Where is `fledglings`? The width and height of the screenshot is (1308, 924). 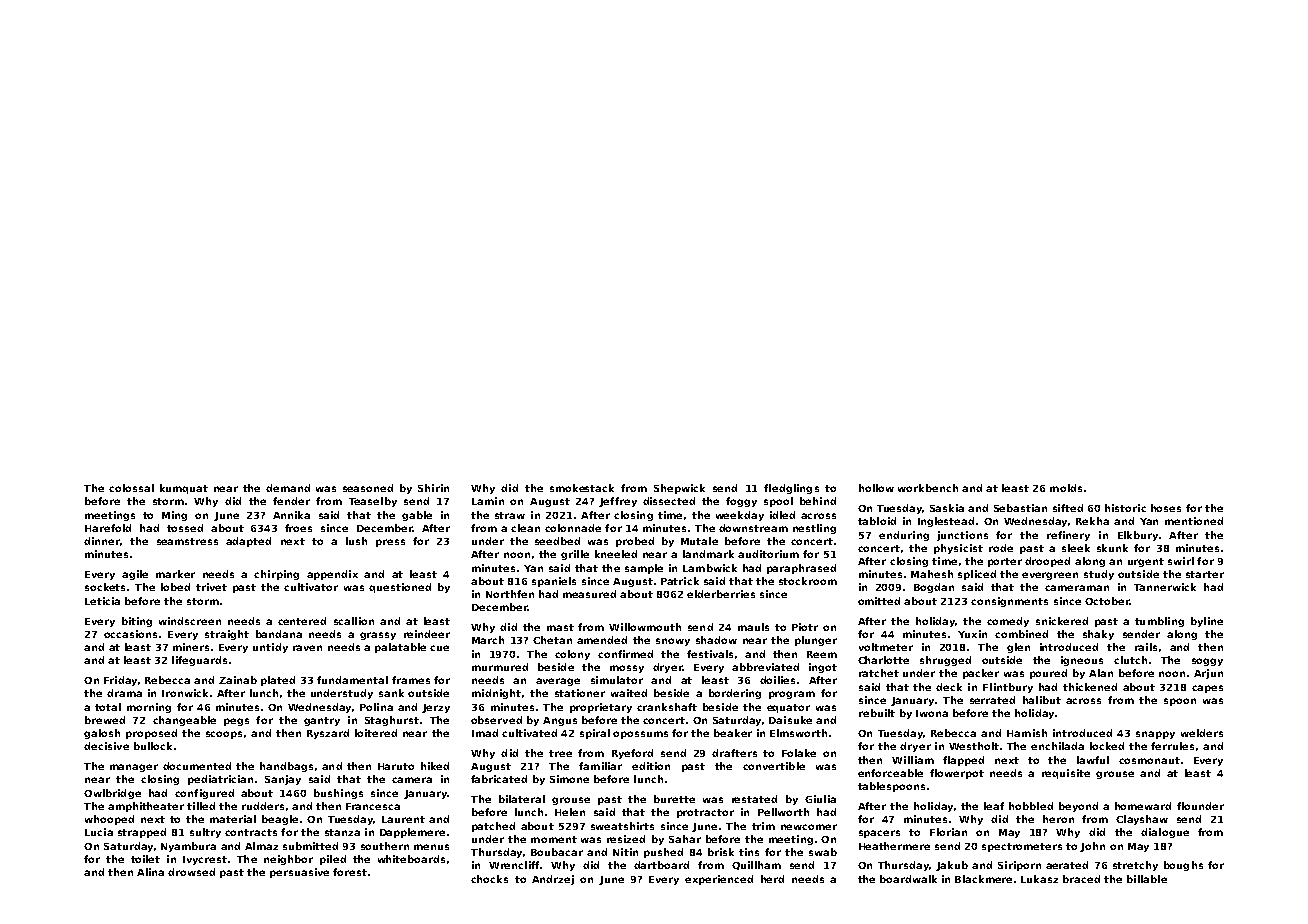 fledglings is located at coordinates (791, 489).
